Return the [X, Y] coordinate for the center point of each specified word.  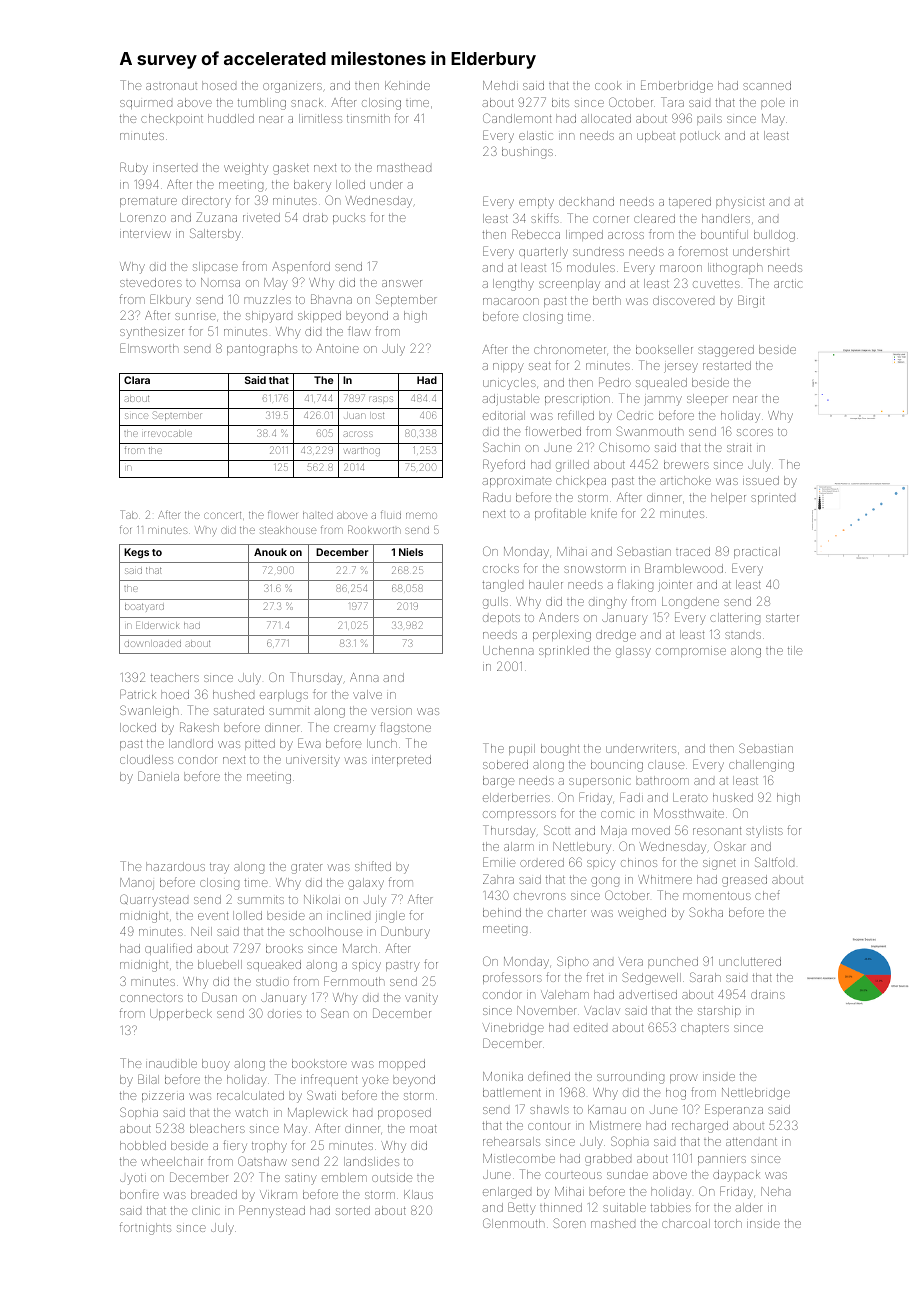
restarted [727, 365]
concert [222, 515]
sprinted [773, 499]
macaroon [511, 301]
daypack [736, 1176]
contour [549, 1126]
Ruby [134, 168]
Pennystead [272, 1211]
